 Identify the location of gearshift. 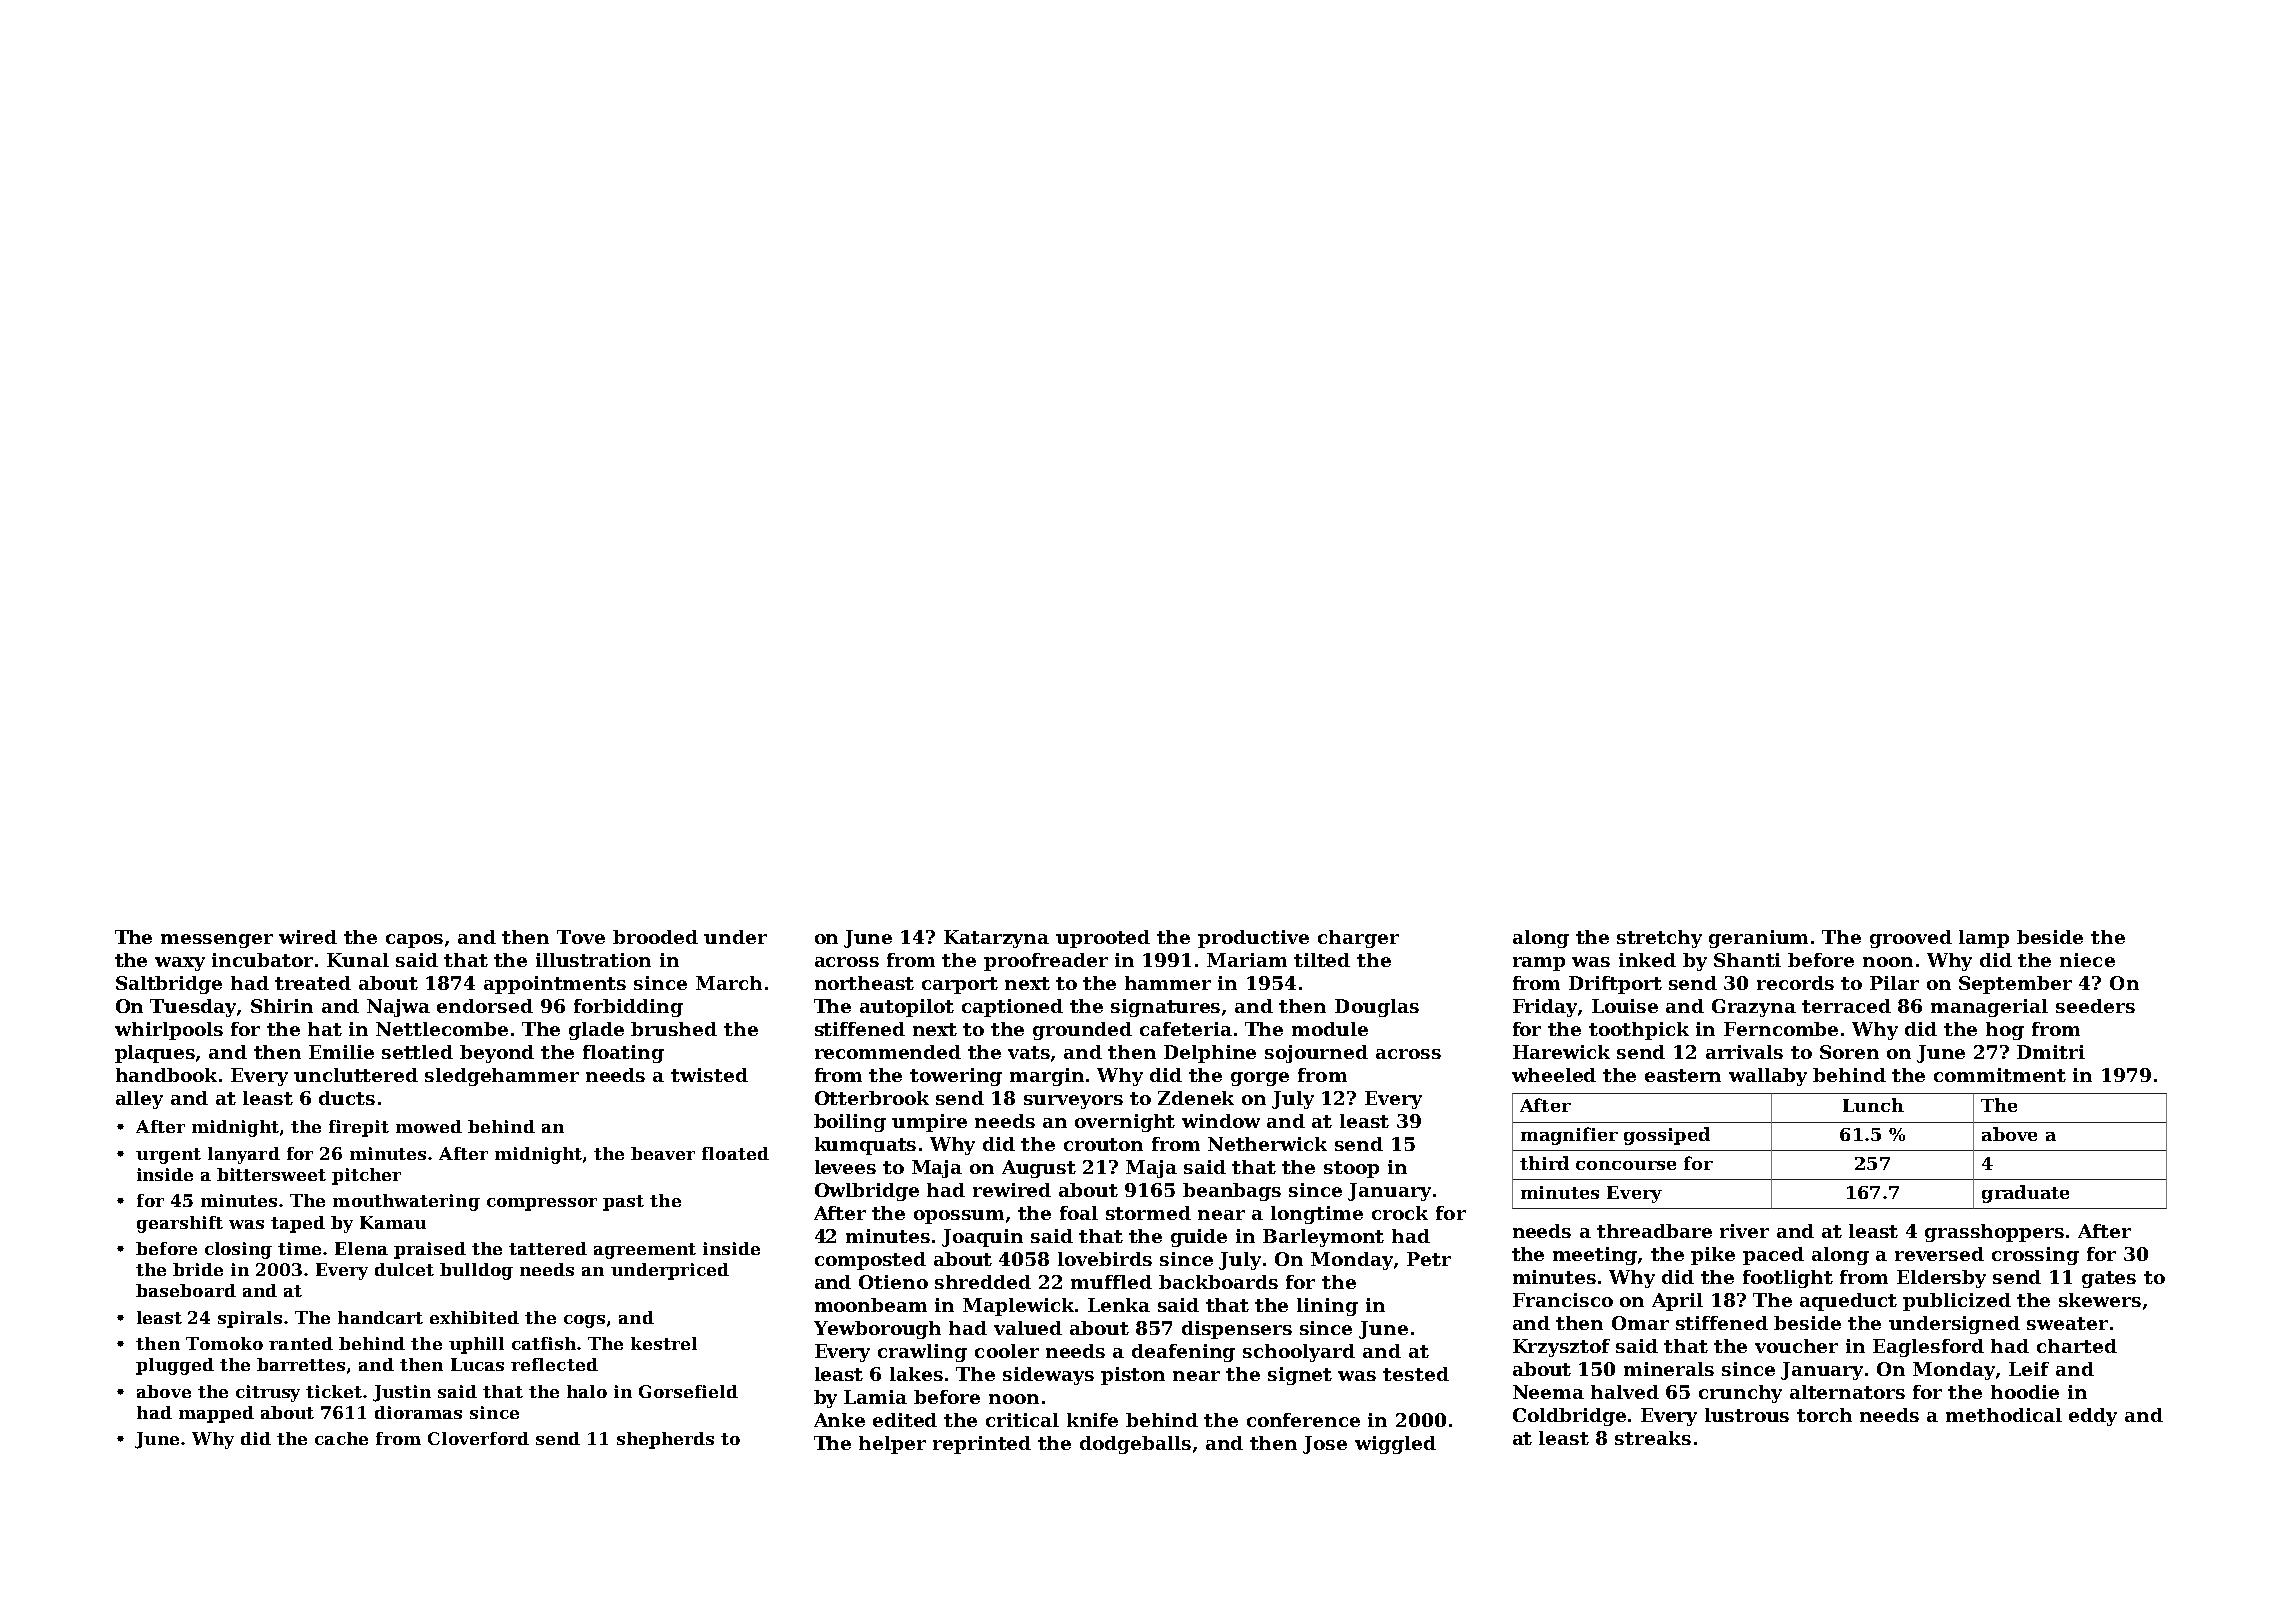
(180, 1224).
